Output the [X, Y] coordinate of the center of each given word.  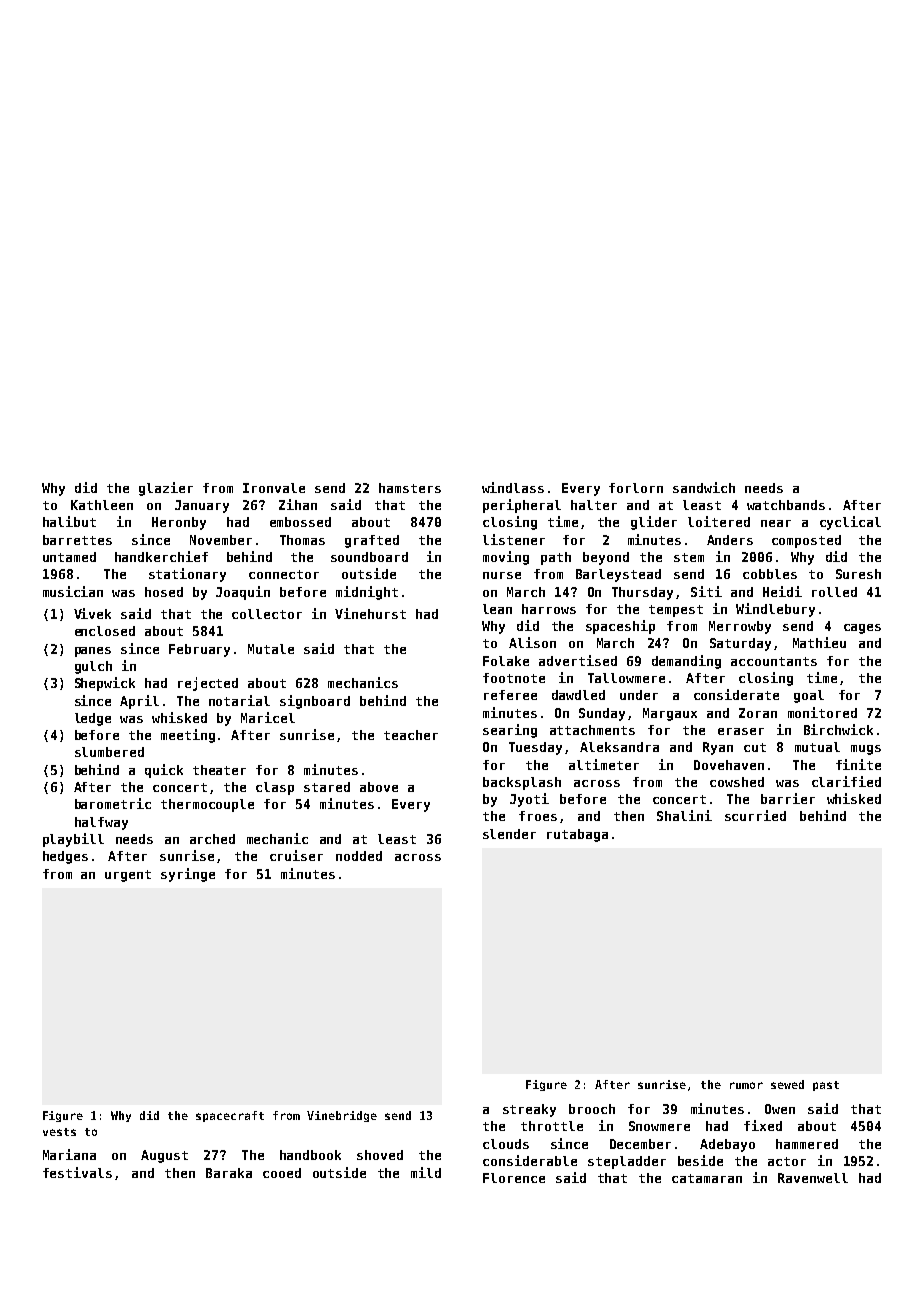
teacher [411, 735]
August [164, 1156]
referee [510, 695]
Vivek [92, 613]
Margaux [670, 714]
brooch [592, 1109]
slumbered [109, 752]
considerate [736, 694]
